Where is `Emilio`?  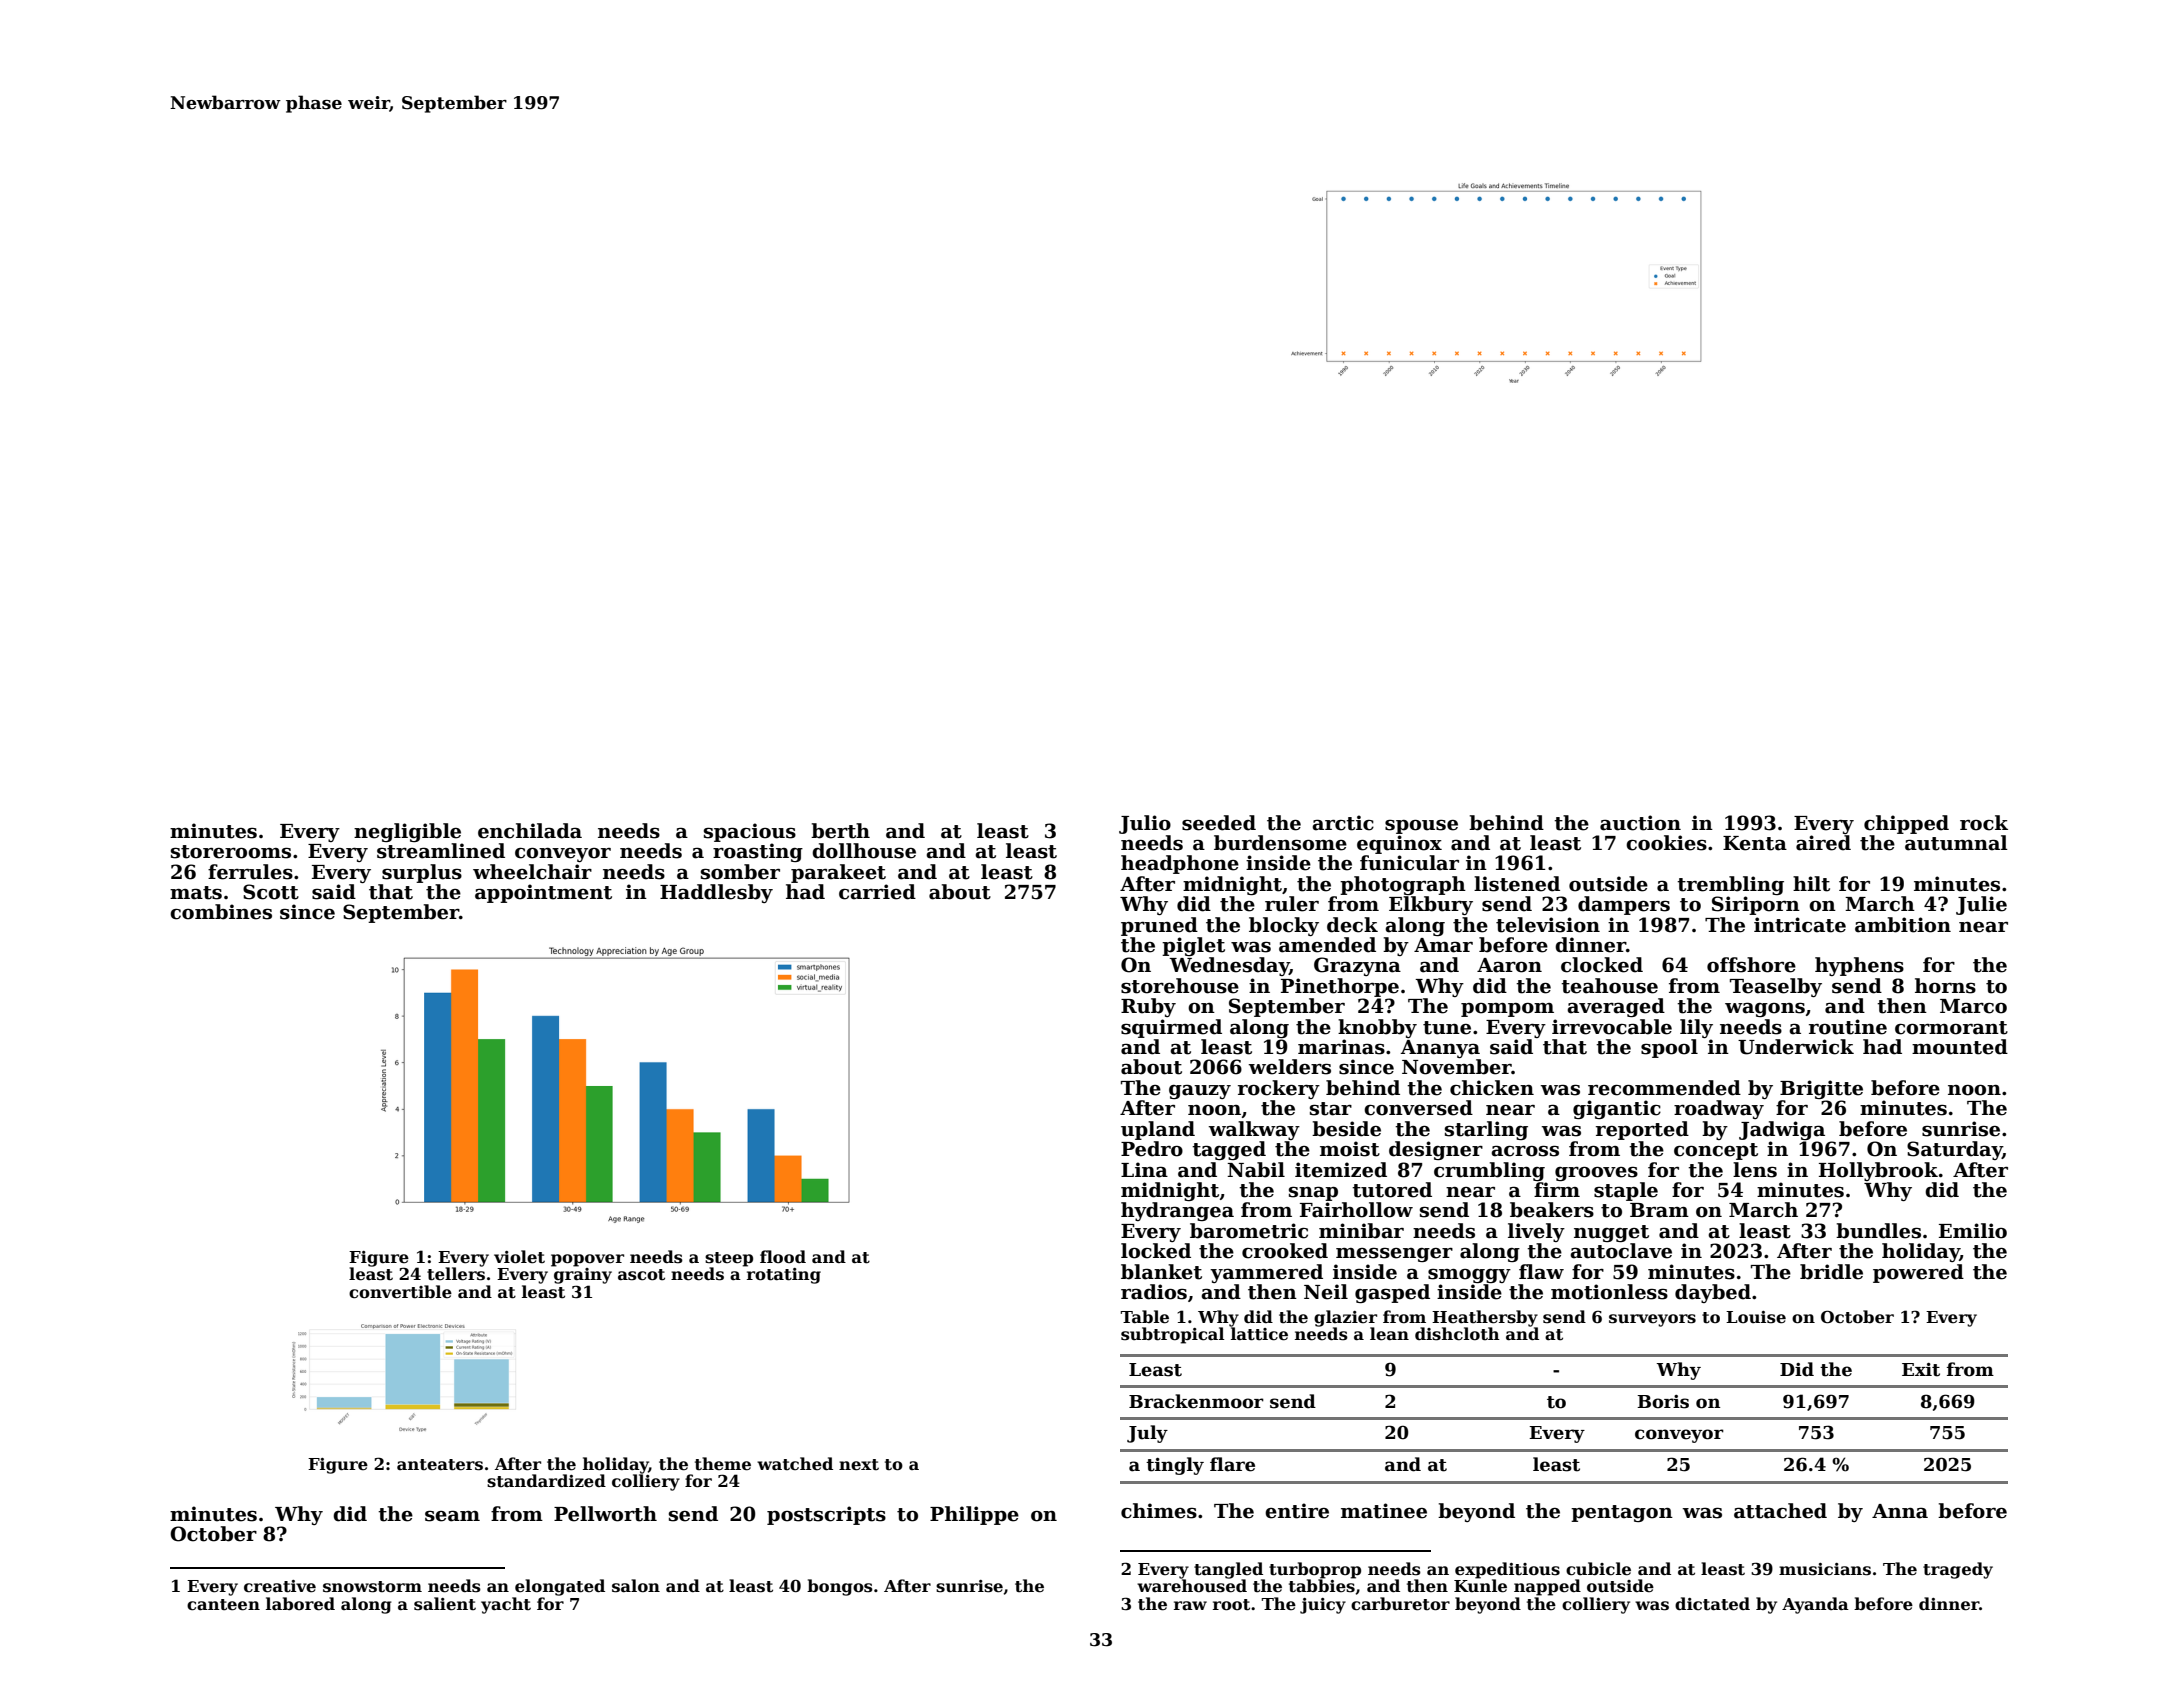
Emilio is located at coordinates (1973, 1231).
